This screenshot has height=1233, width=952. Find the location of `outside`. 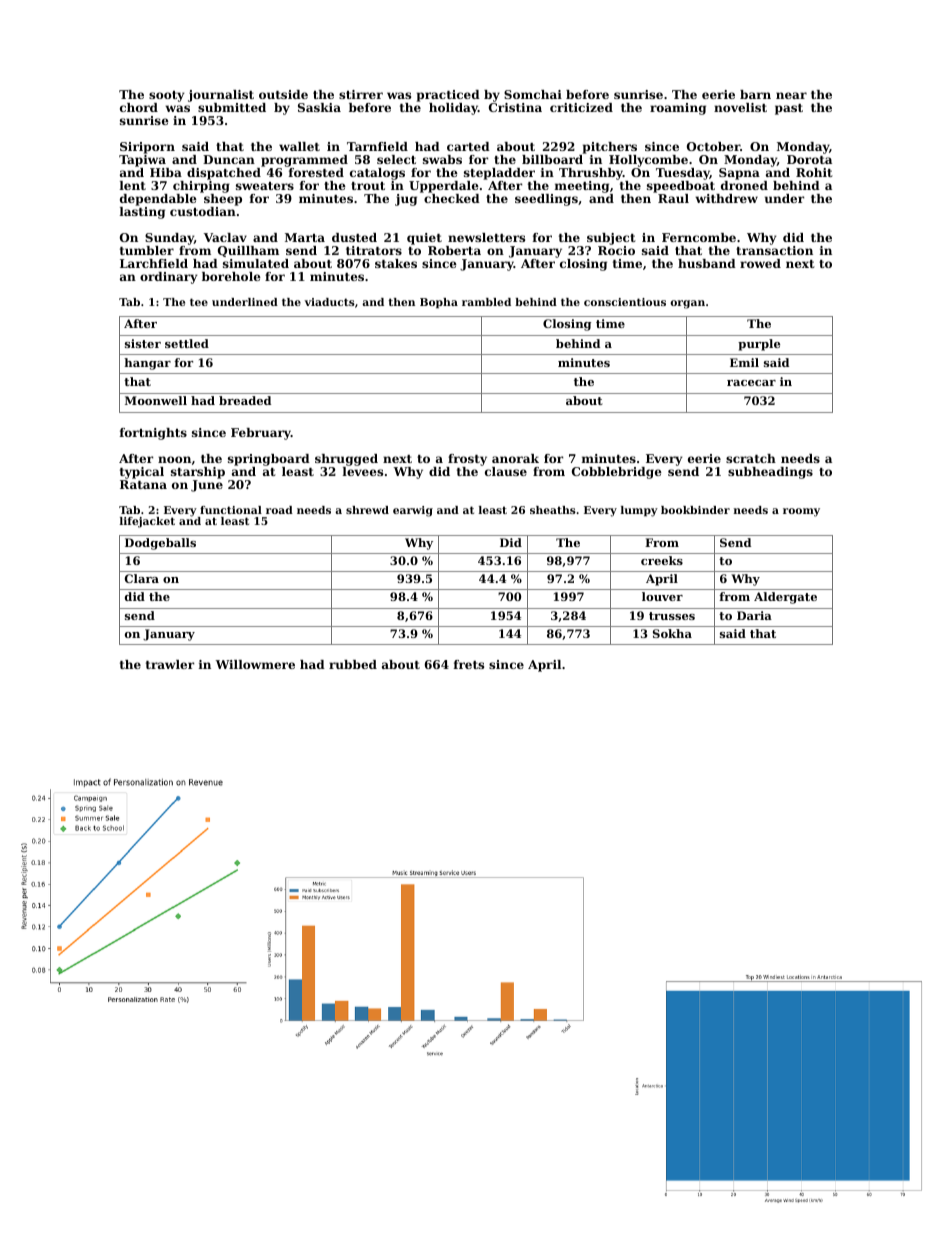

outside is located at coordinates (283, 94).
